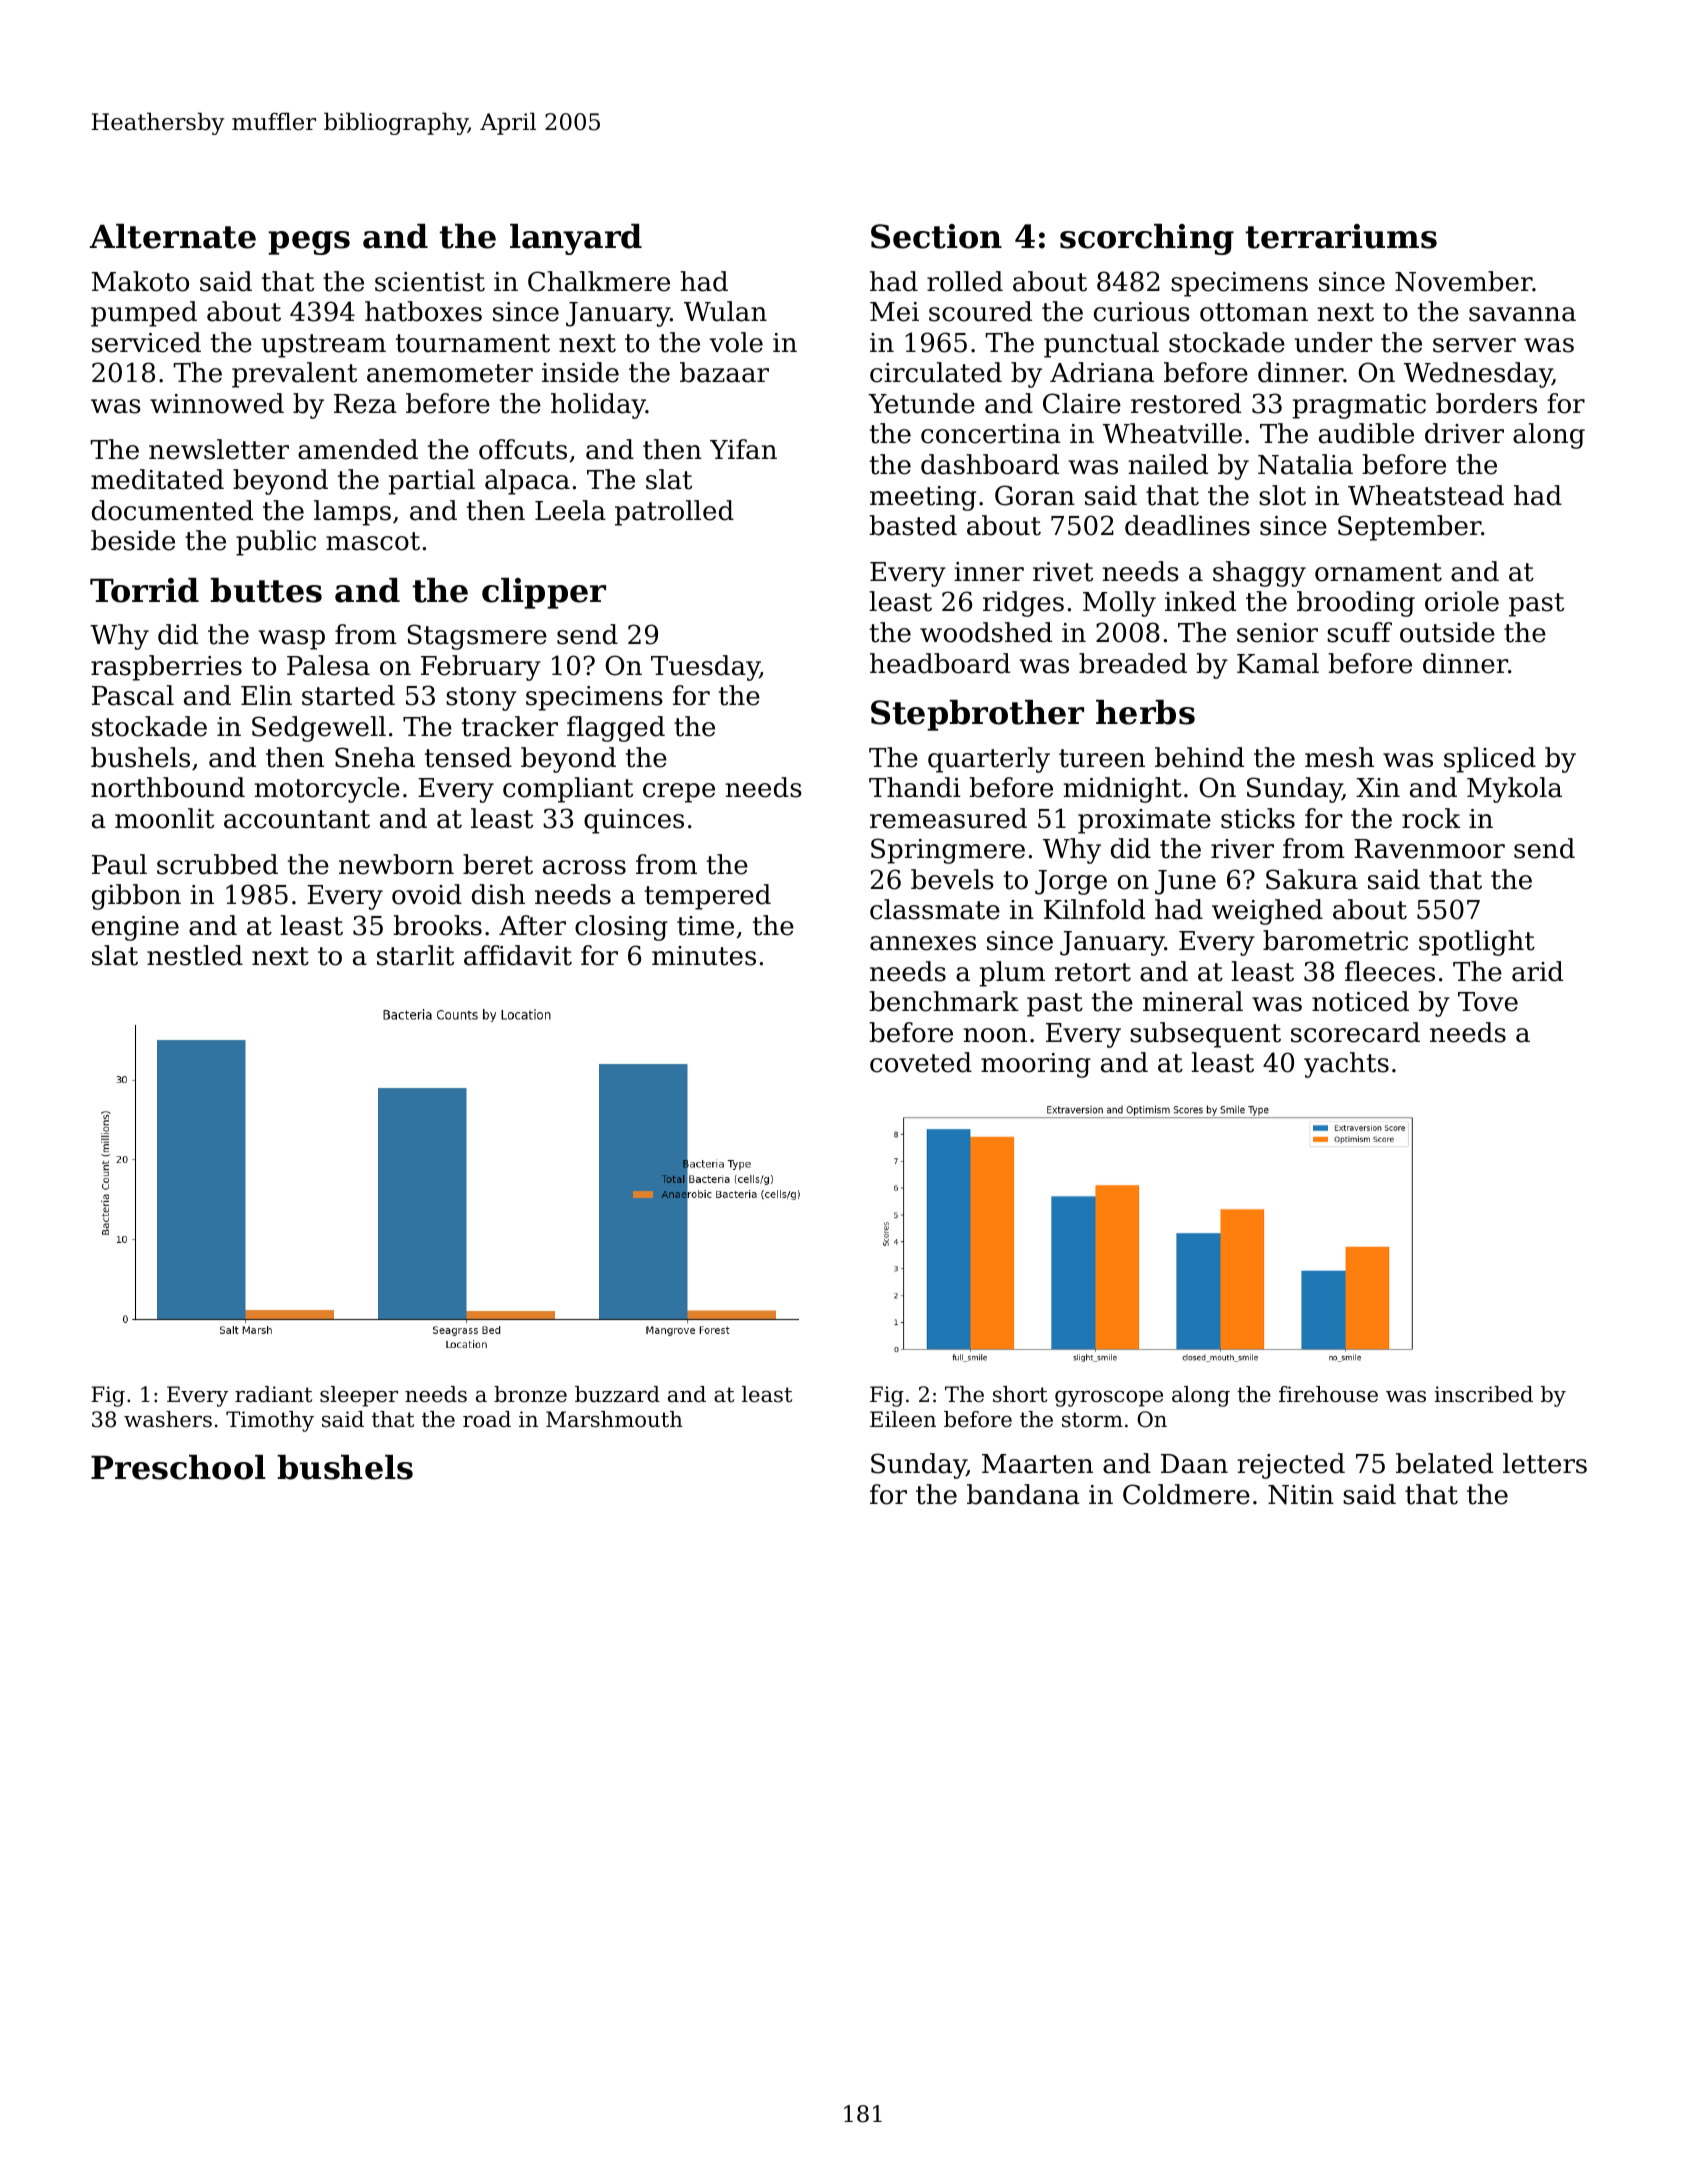  Describe the element at coordinates (276, 543) in the screenshot. I see `public` at that location.
